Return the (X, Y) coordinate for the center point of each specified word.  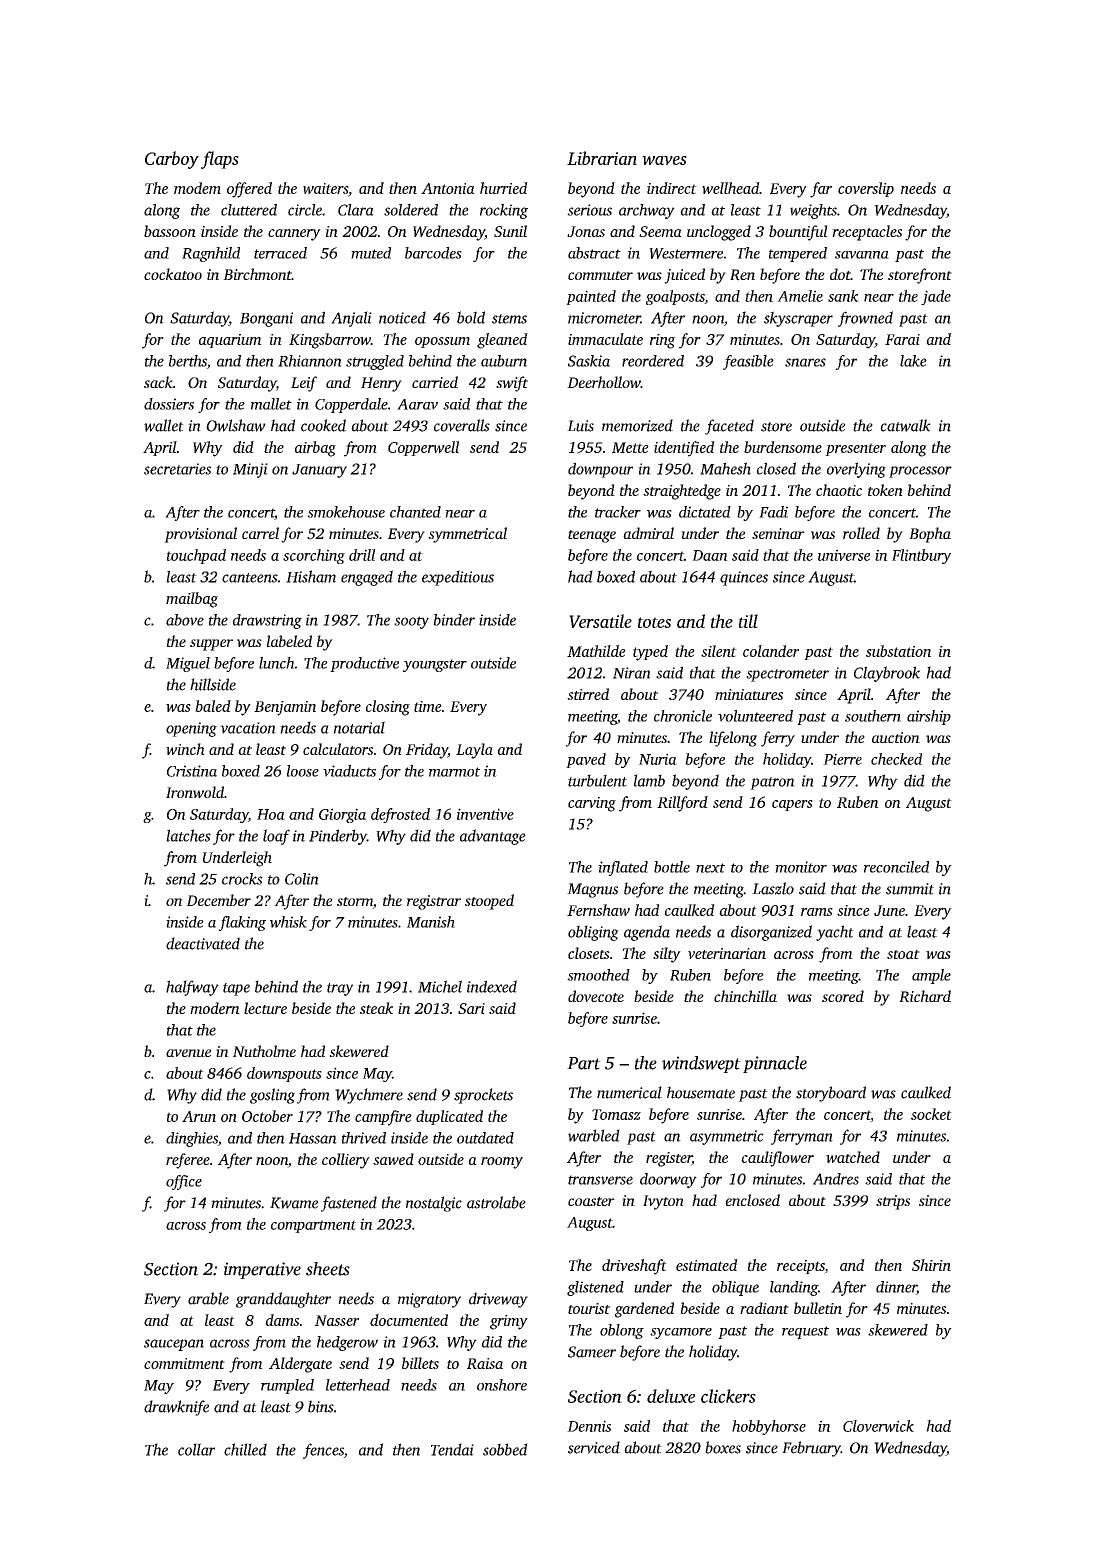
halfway (192, 988)
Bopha (930, 535)
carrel (260, 533)
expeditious (458, 578)
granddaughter (283, 1300)
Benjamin (285, 708)
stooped (489, 902)
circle (305, 210)
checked (896, 759)
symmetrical (467, 535)
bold (471, 317)
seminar (778, 533)
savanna (862, 255)
